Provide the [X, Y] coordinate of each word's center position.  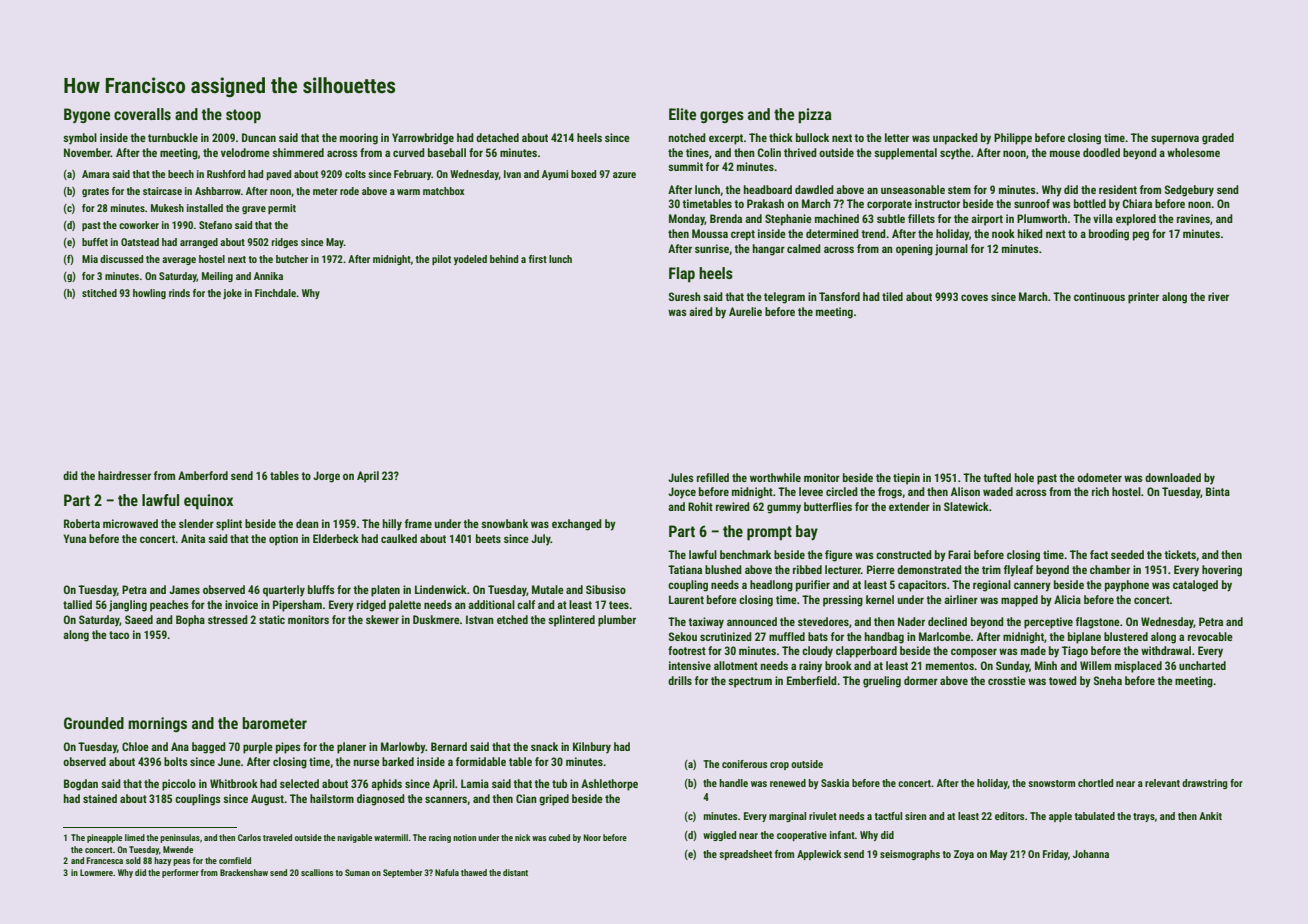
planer [351, 748]
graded [1218, 139]
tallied [77, 604]
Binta [1218, 491]
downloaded [1173, 477]
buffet [95, 242]
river [1218, 296]
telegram [784, 298]
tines [697, 152]
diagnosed [381, 800]
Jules [681, 477]
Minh [1046, 665]
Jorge [326, 477]
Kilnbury [592, 748]
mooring [359, 139]
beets [488, 538]
